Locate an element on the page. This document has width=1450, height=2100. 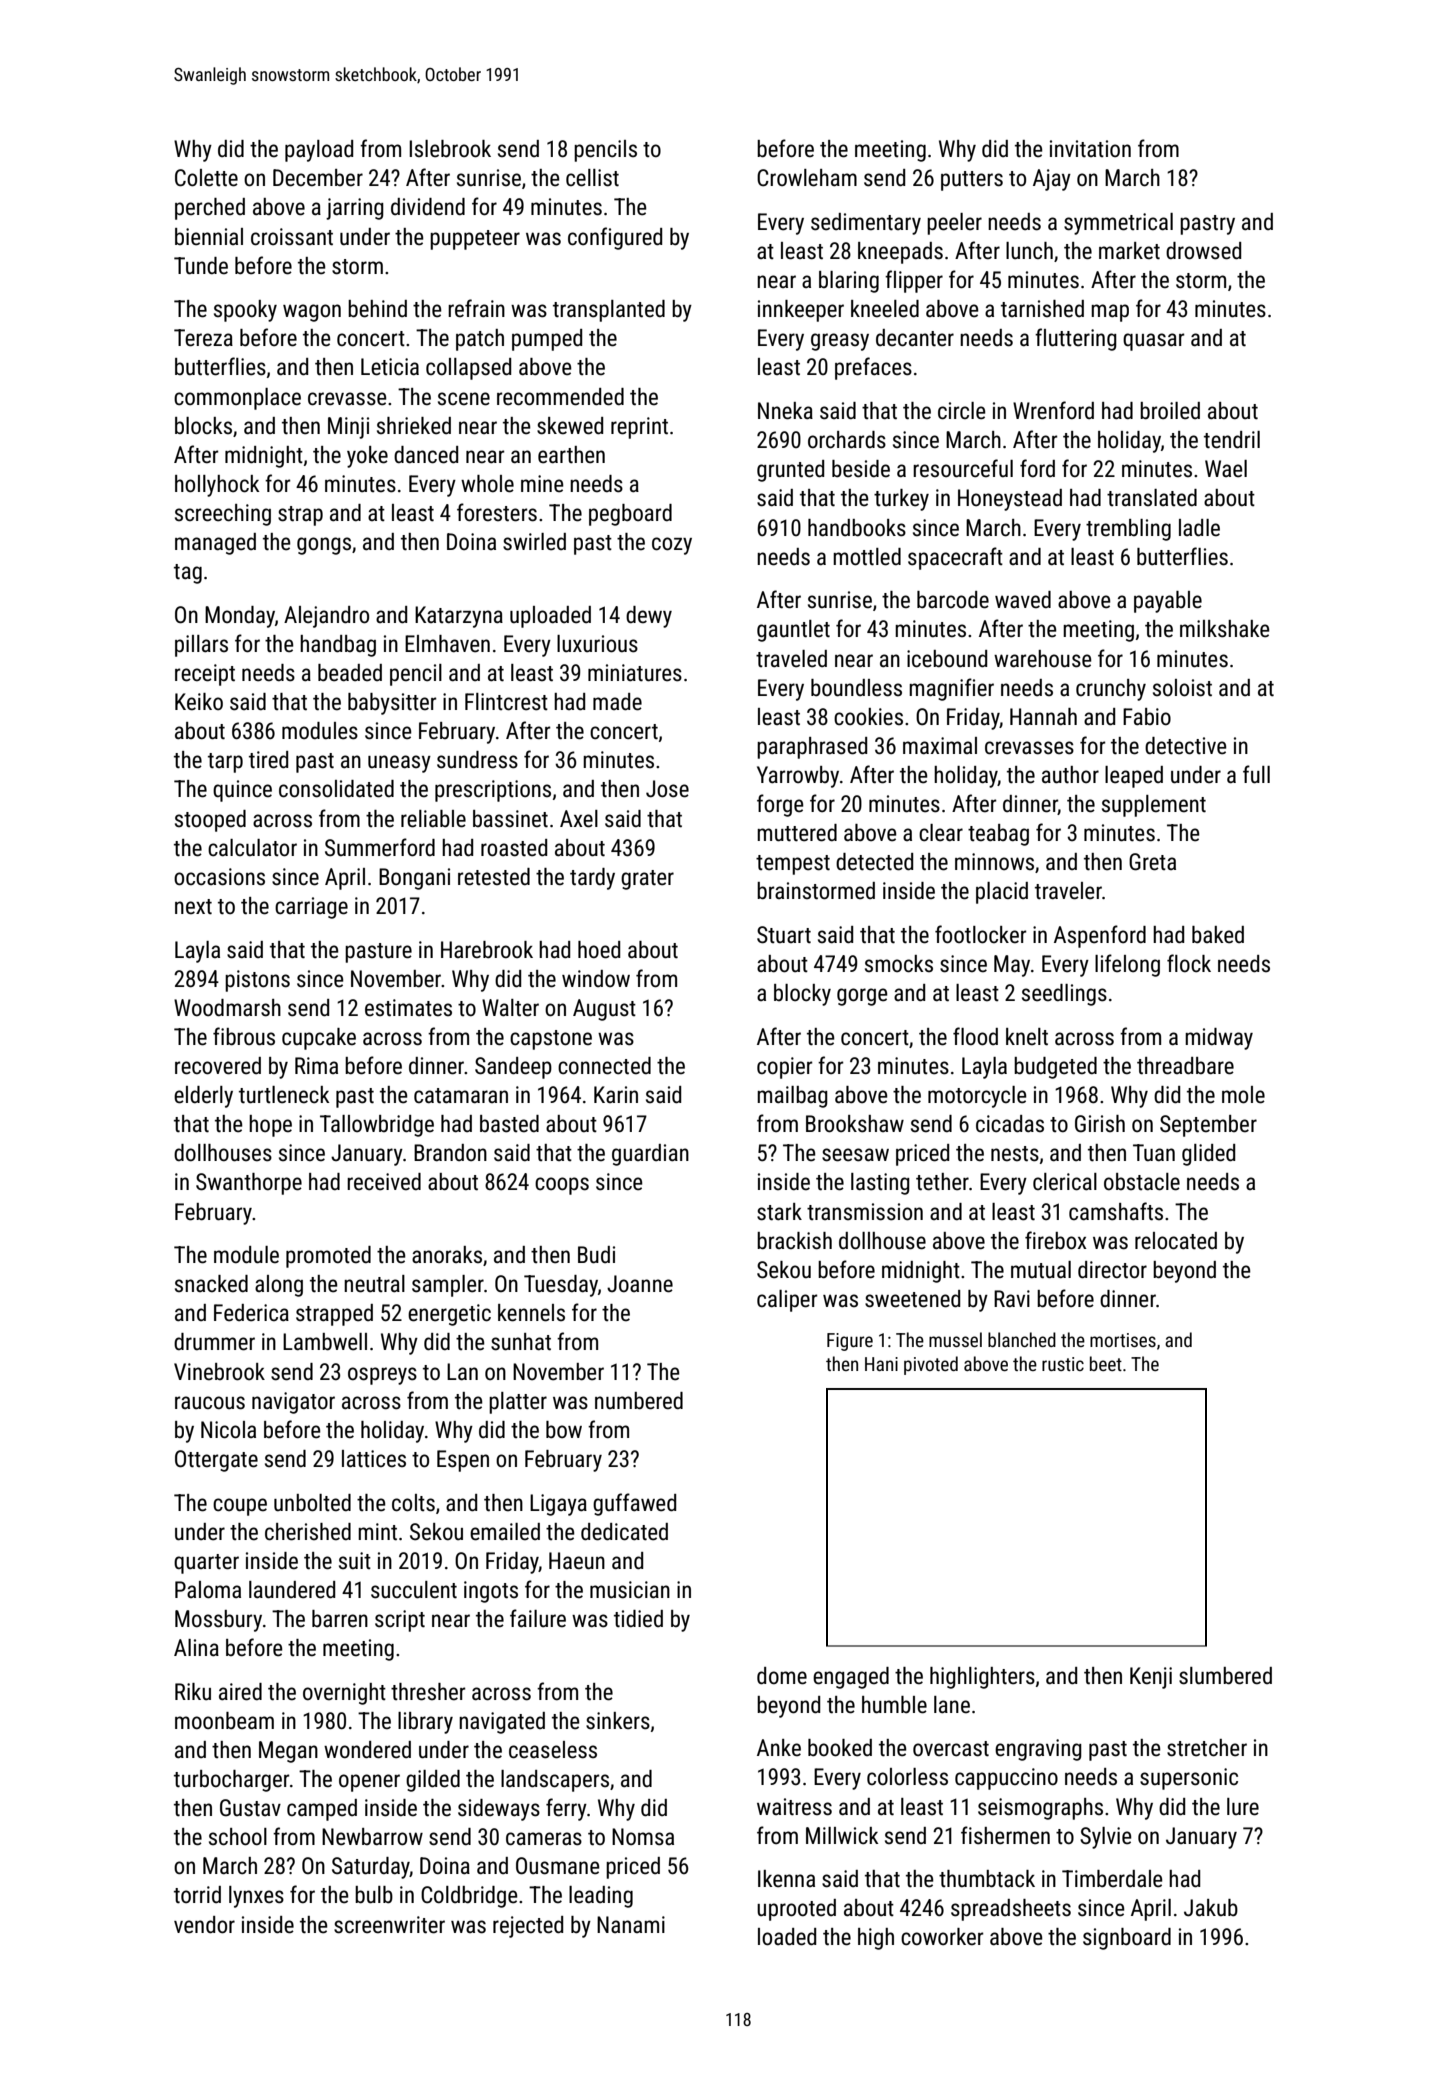
Nneka is located at coordinates (785, 411).
